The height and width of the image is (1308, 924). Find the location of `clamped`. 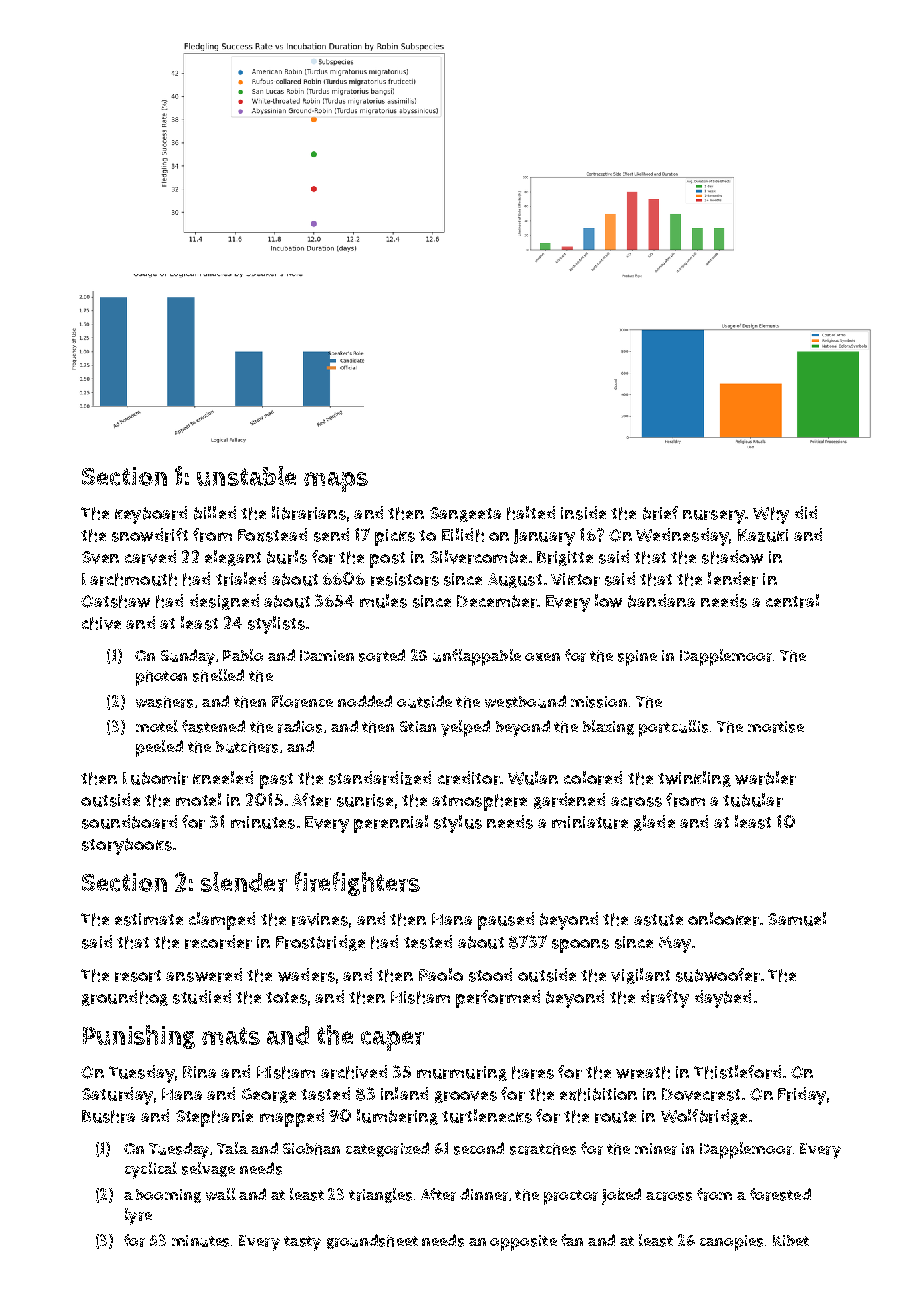

clamped is located at coordinates (222, 921).
